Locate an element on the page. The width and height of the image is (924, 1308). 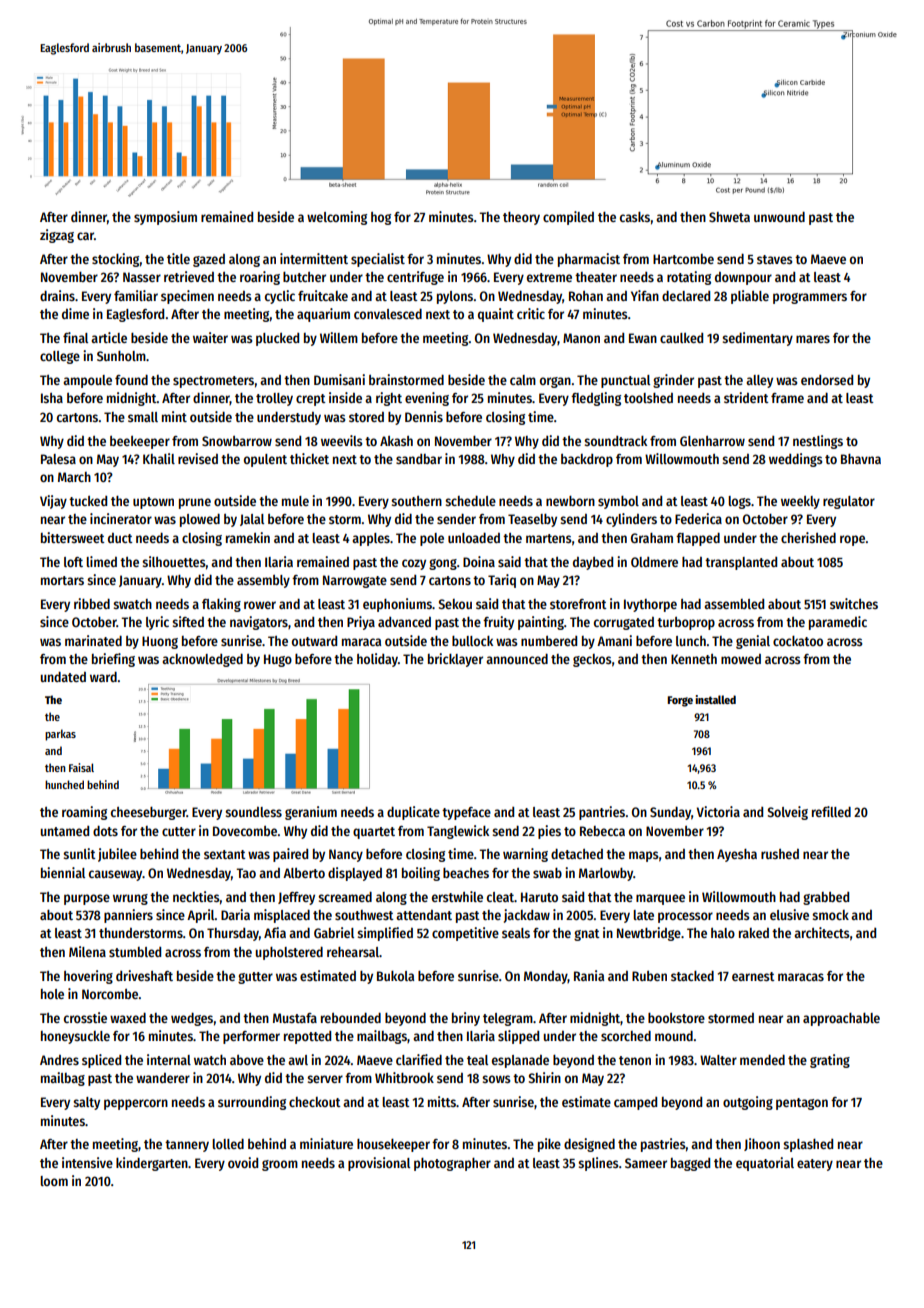
photographer is located at coordinates (452, 1164).
